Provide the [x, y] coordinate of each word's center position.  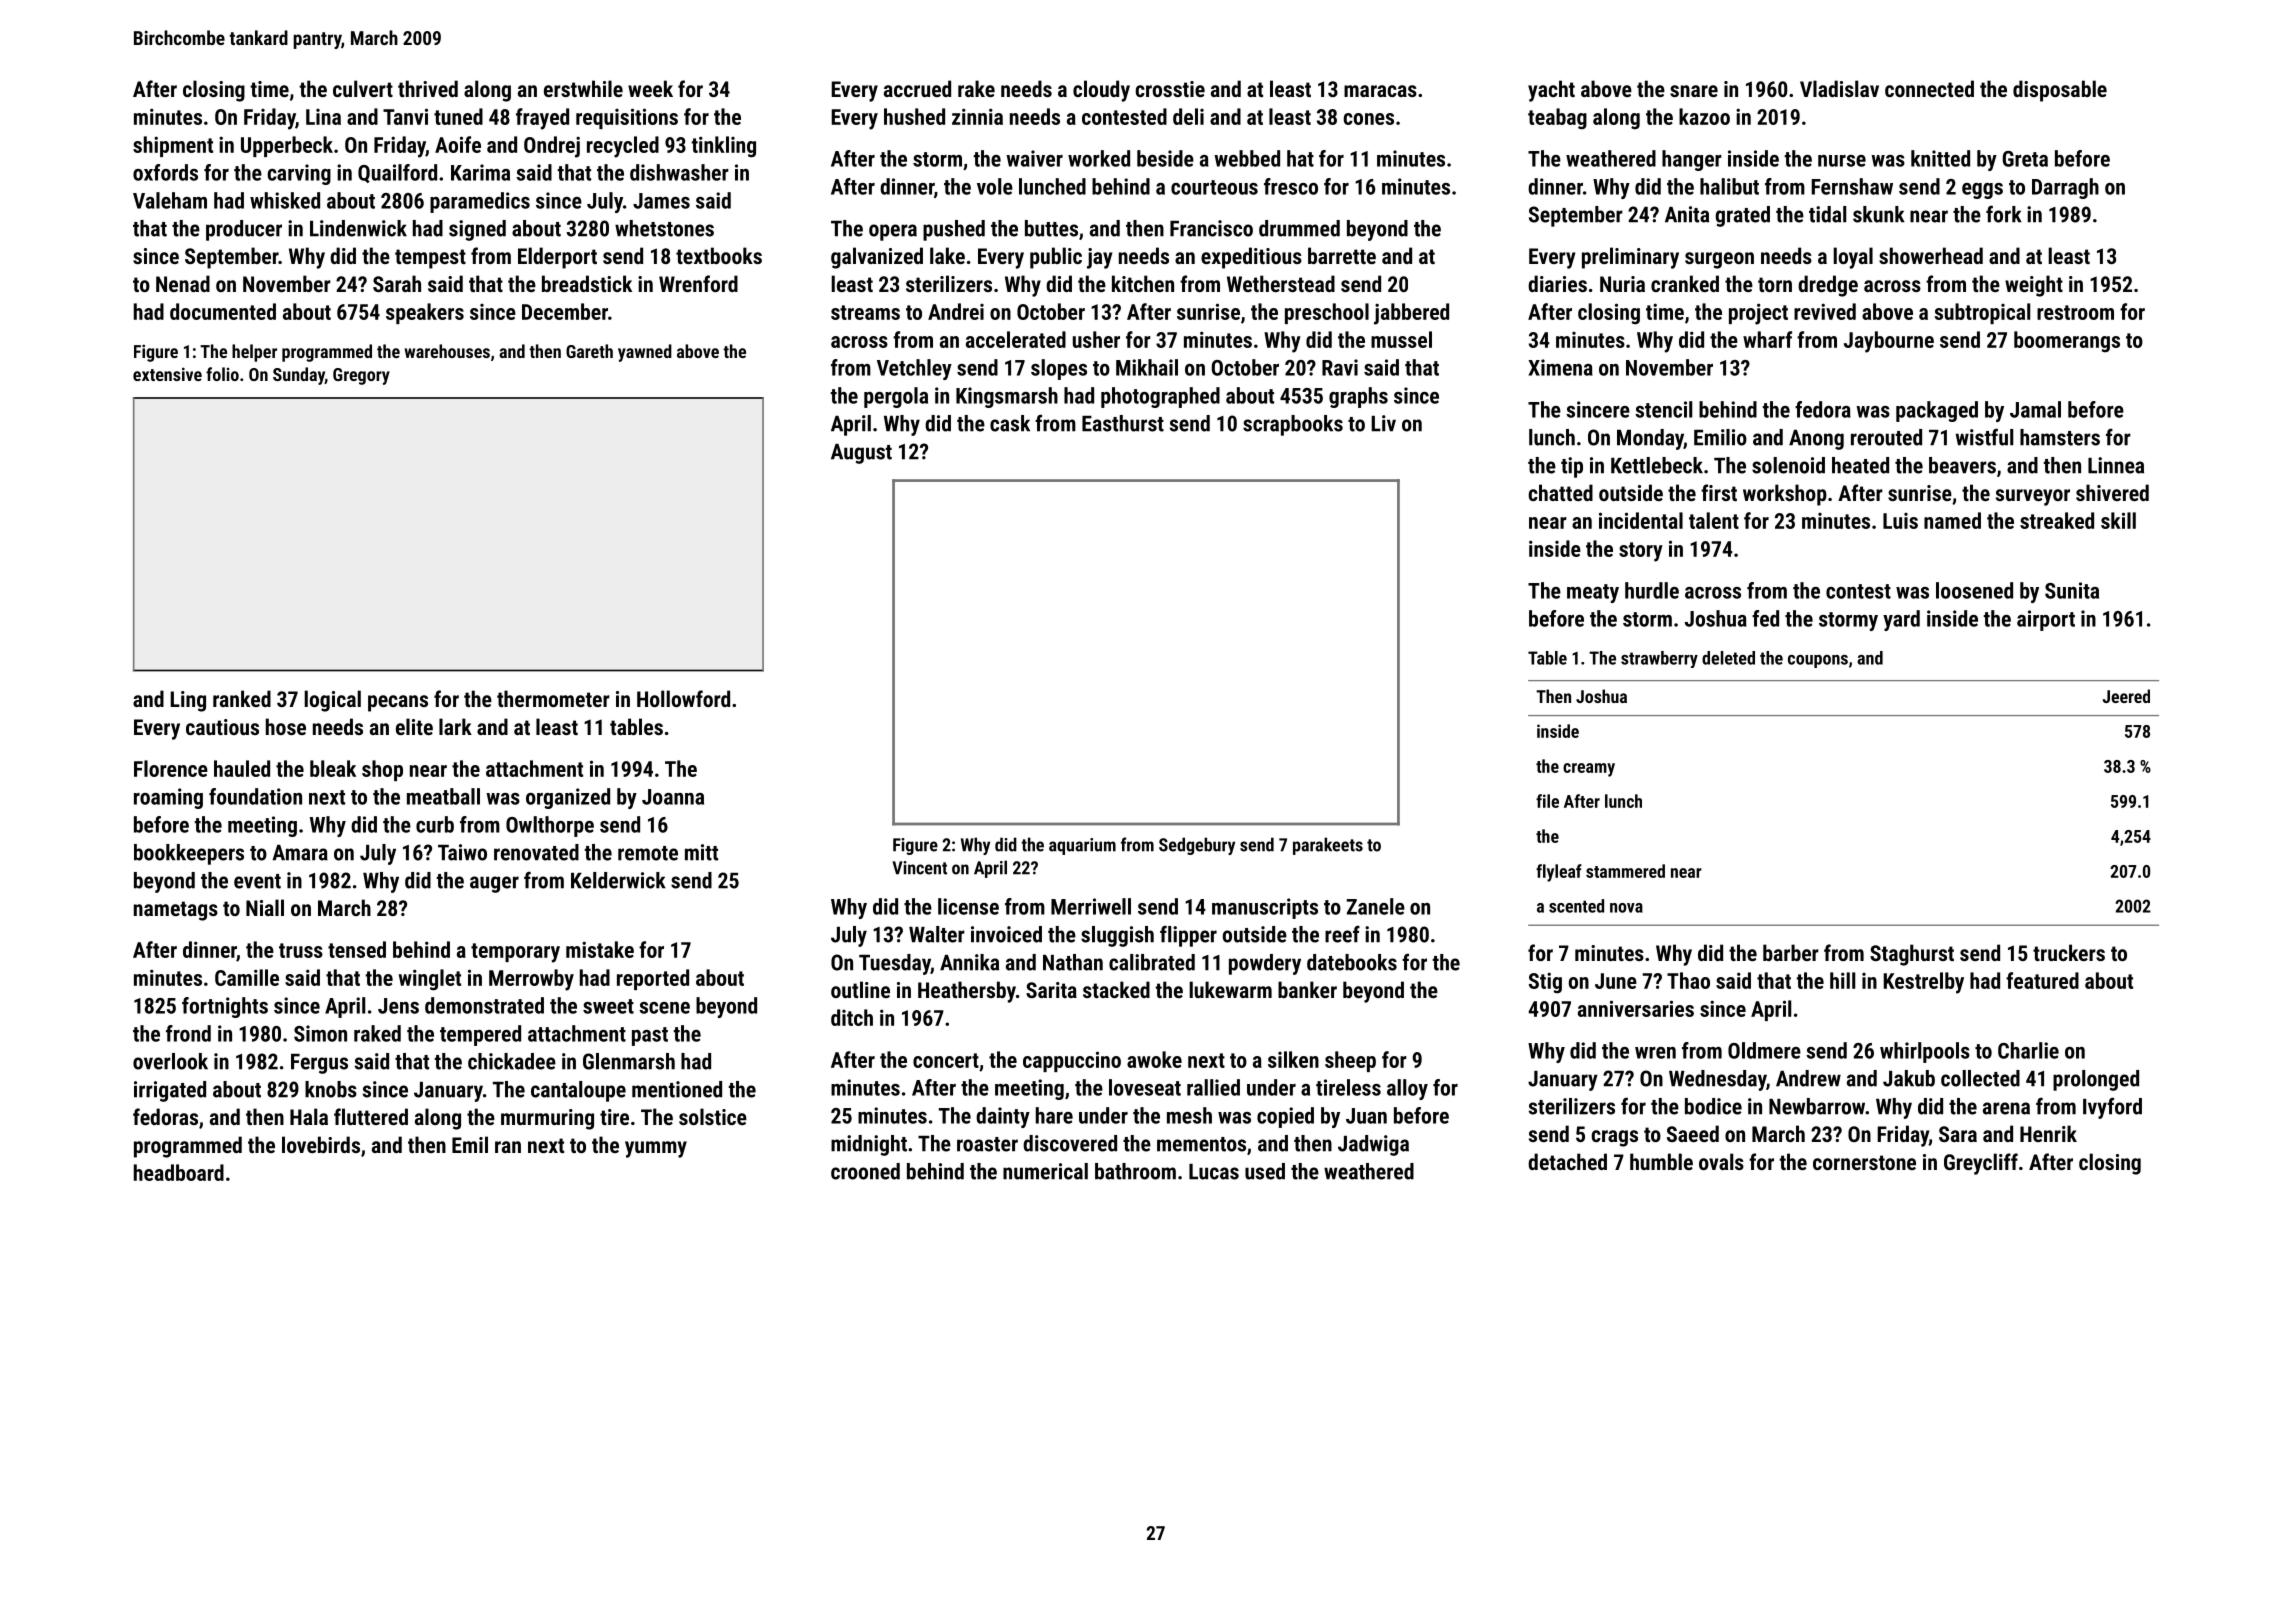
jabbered [1411, 314]
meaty [1593, 593]
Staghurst [1912, 955]
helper [254, 353]
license [968, 906]
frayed [542, 119]
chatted [1560, 492]
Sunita [2072, 590]
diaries [1557, 283]
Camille [247, 977]
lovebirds [321, 1144]
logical [332, 701]
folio [222, 374]
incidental [1641, 520]
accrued [917, 88]
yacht [1551, 91]
